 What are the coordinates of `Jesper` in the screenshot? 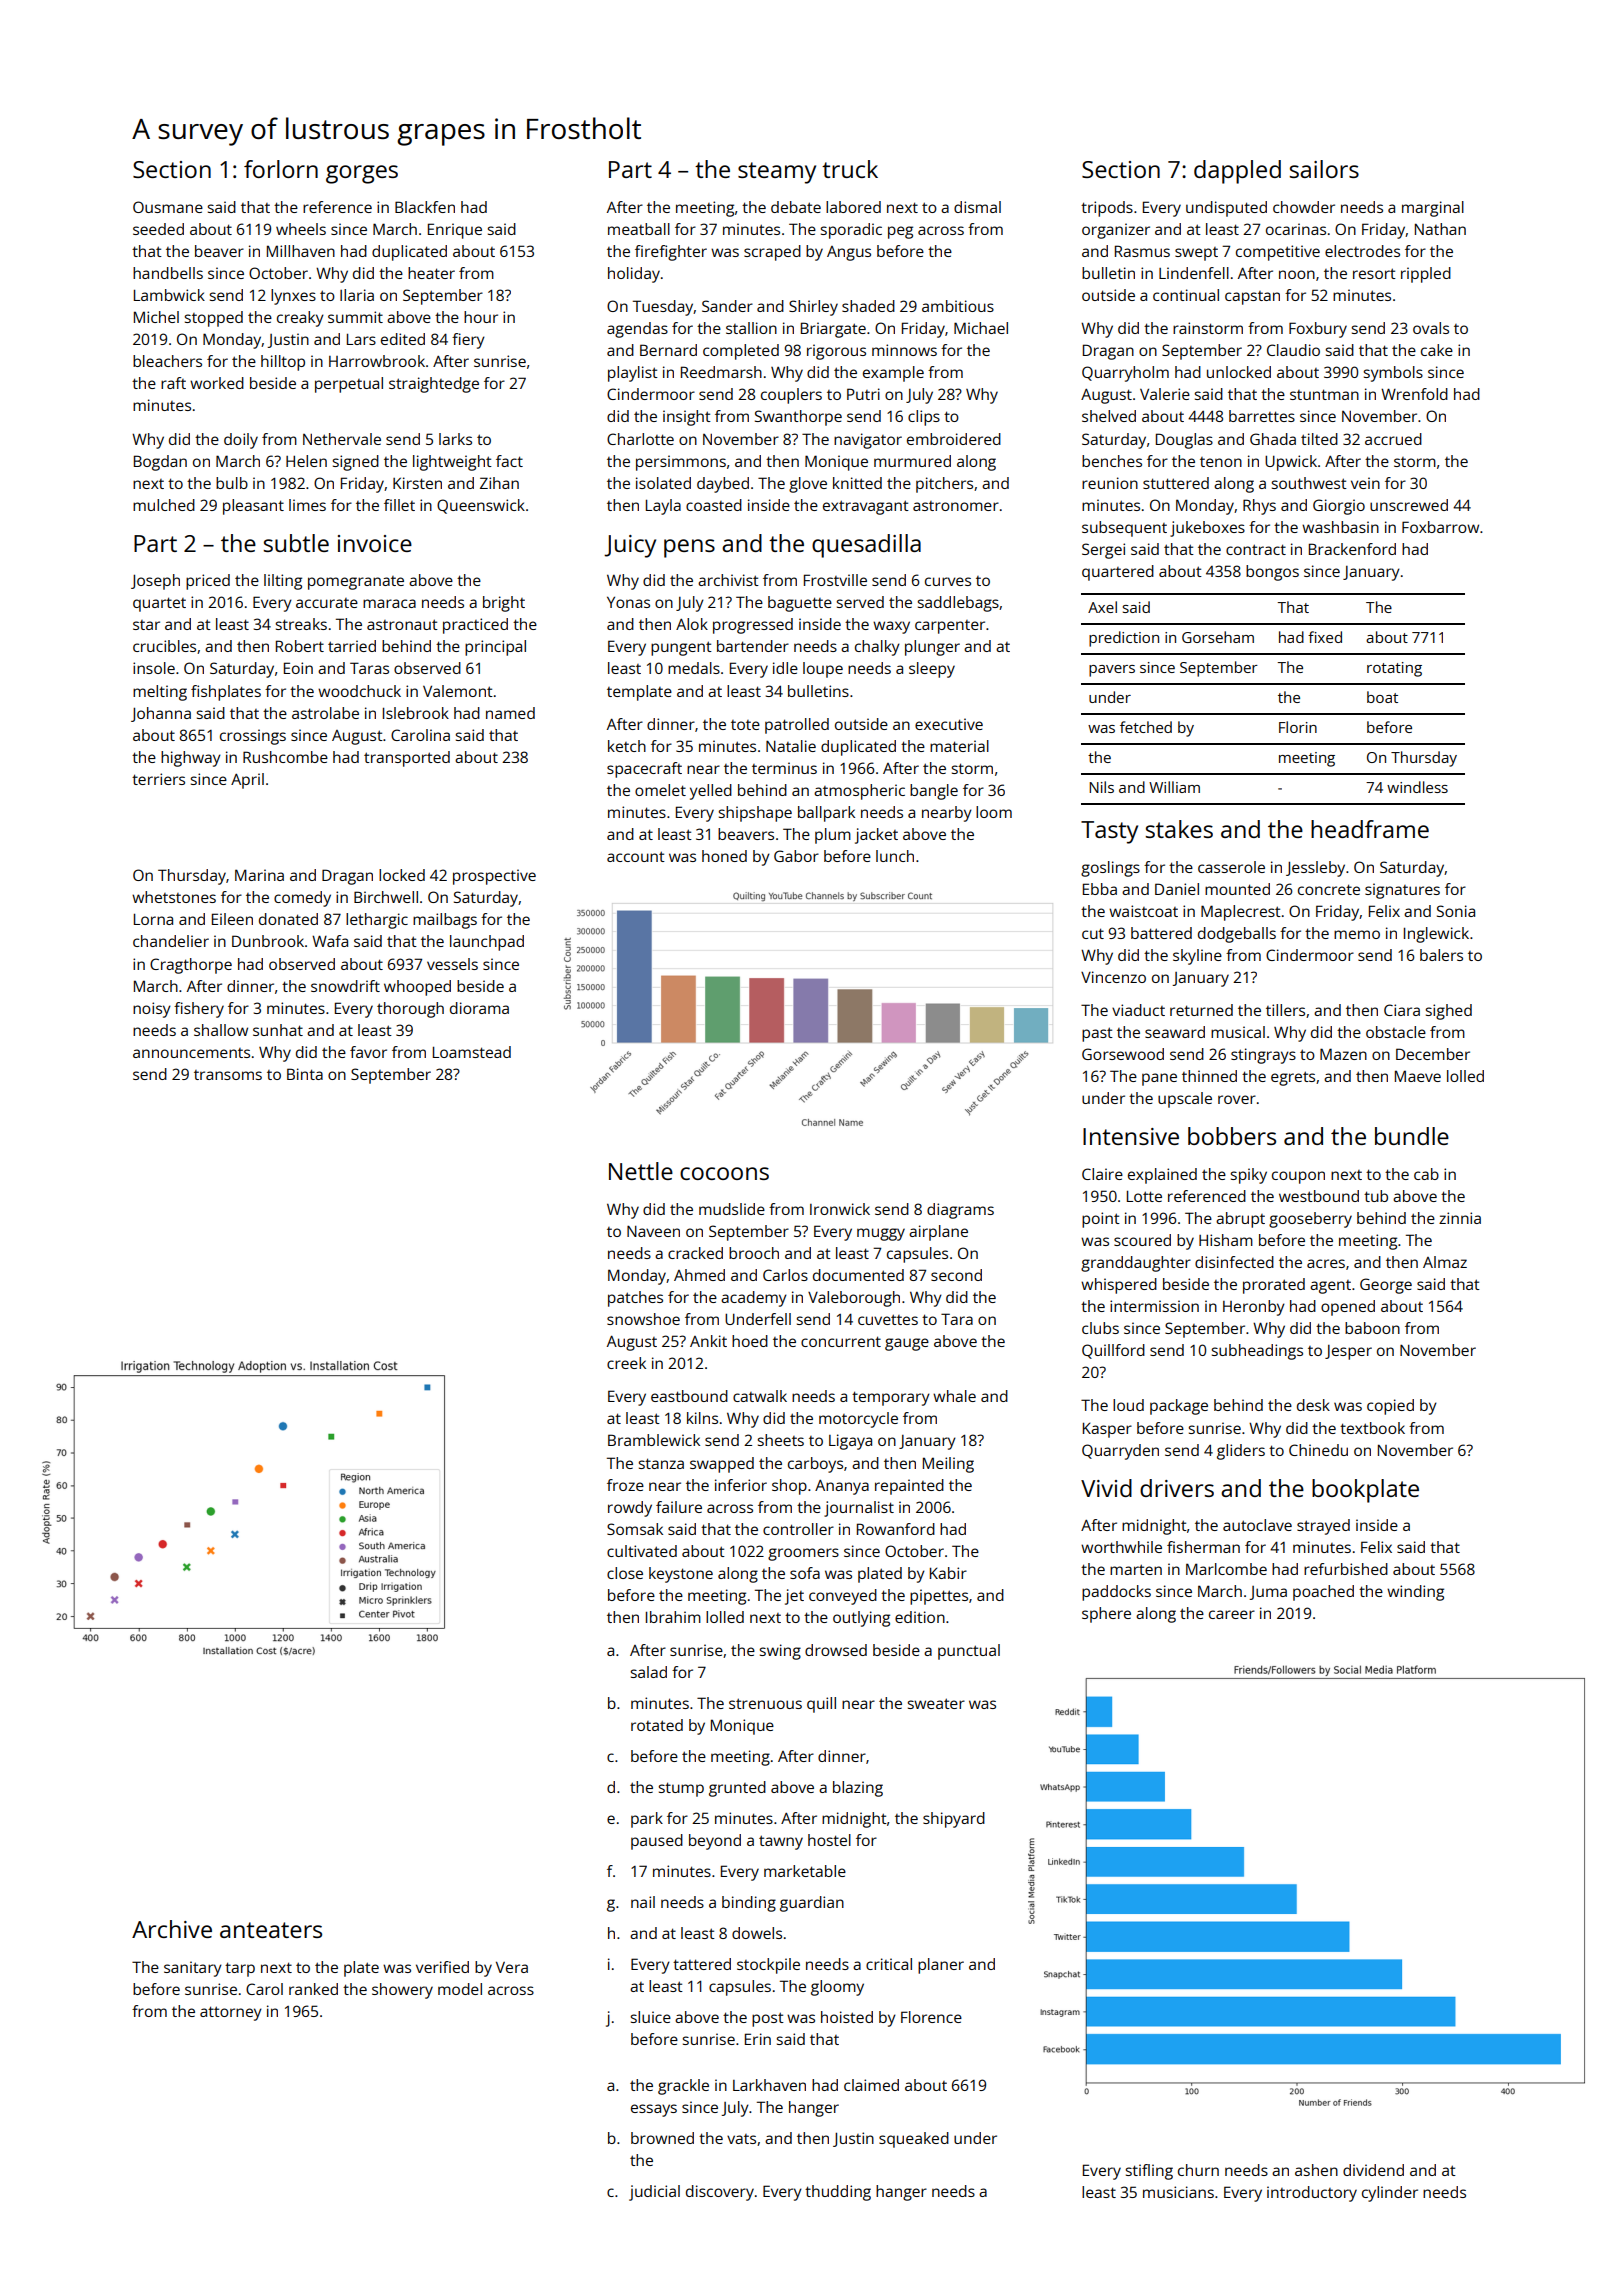 It's located at (1348, 1352).
